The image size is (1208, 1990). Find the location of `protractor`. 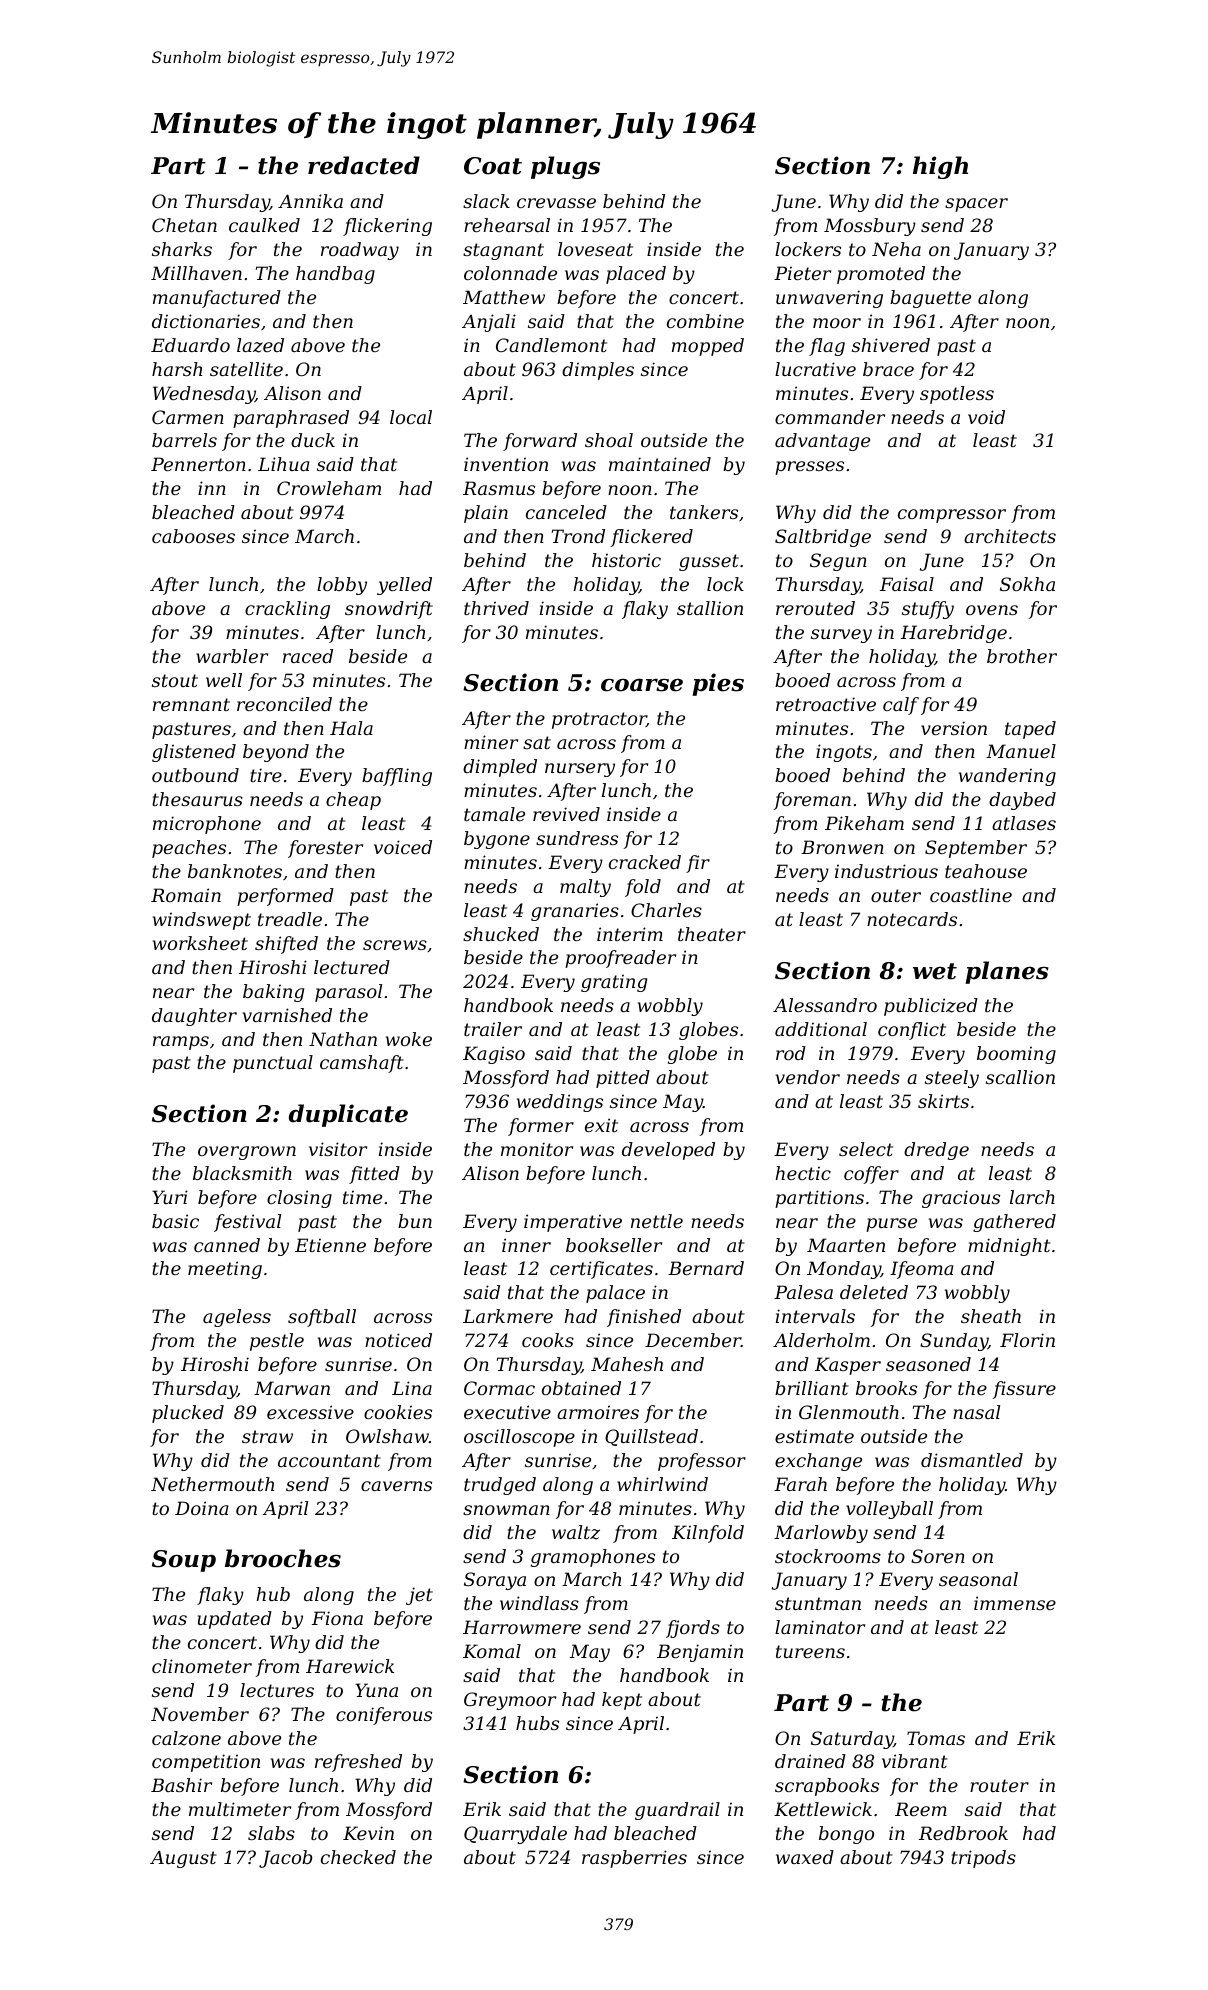

protractor is located at coordinates (599, 720).
